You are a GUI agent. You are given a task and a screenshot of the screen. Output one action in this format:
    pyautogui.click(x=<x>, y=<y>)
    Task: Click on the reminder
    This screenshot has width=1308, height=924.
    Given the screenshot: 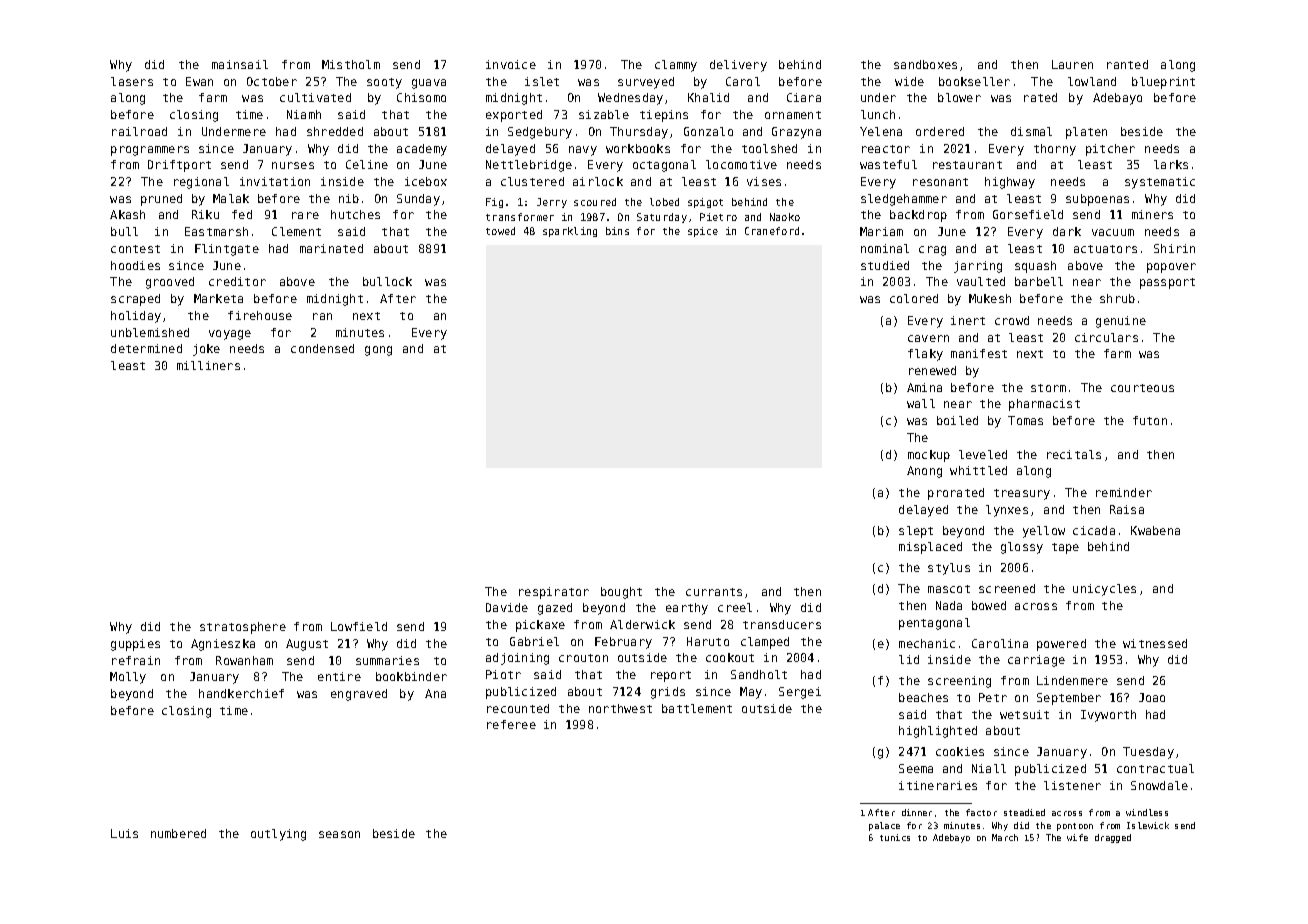 What is the action you would take?
    pyautogui.click(x=1124, y=492)
